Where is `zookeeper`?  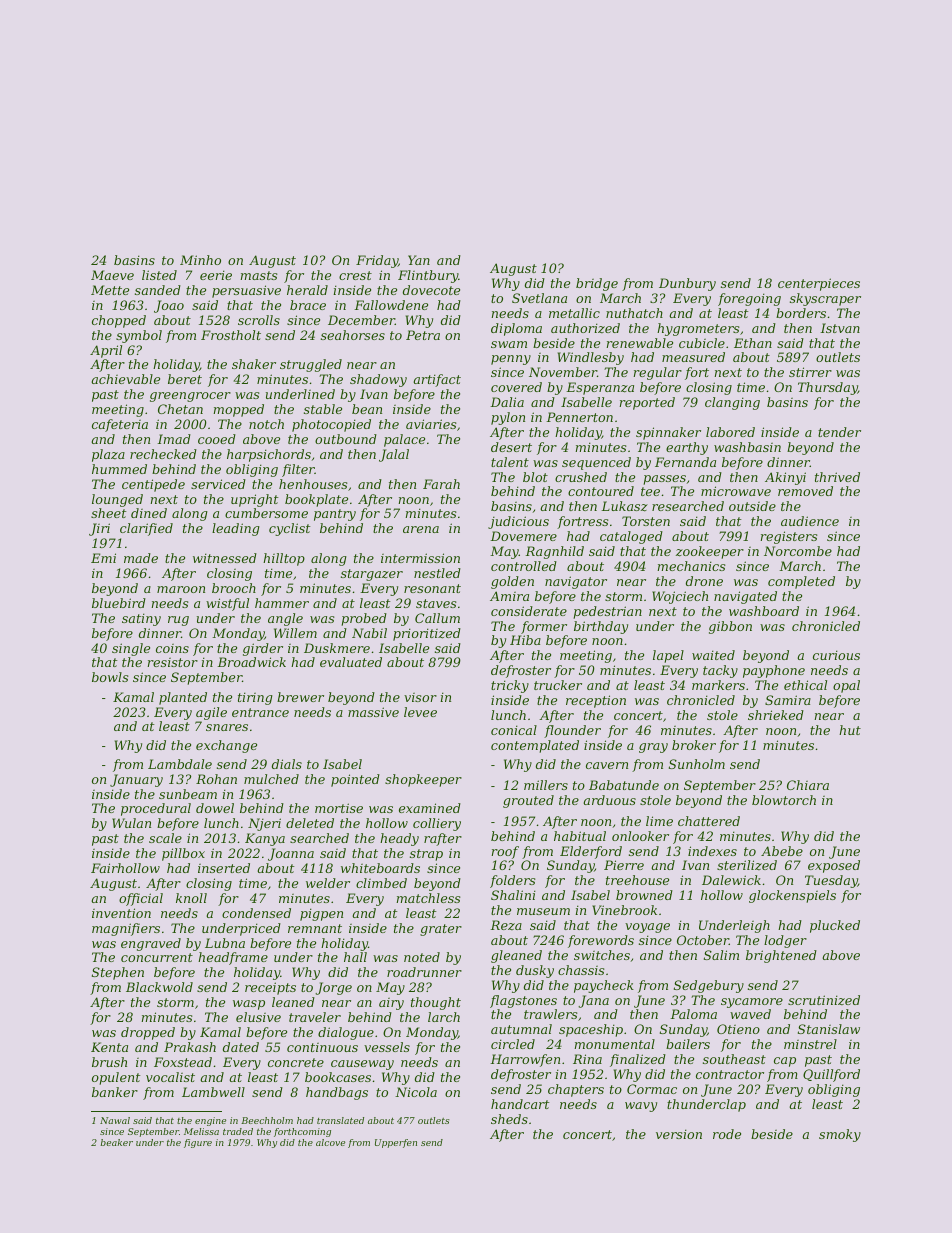 zookeeper is located at coordinates (710, 552).
